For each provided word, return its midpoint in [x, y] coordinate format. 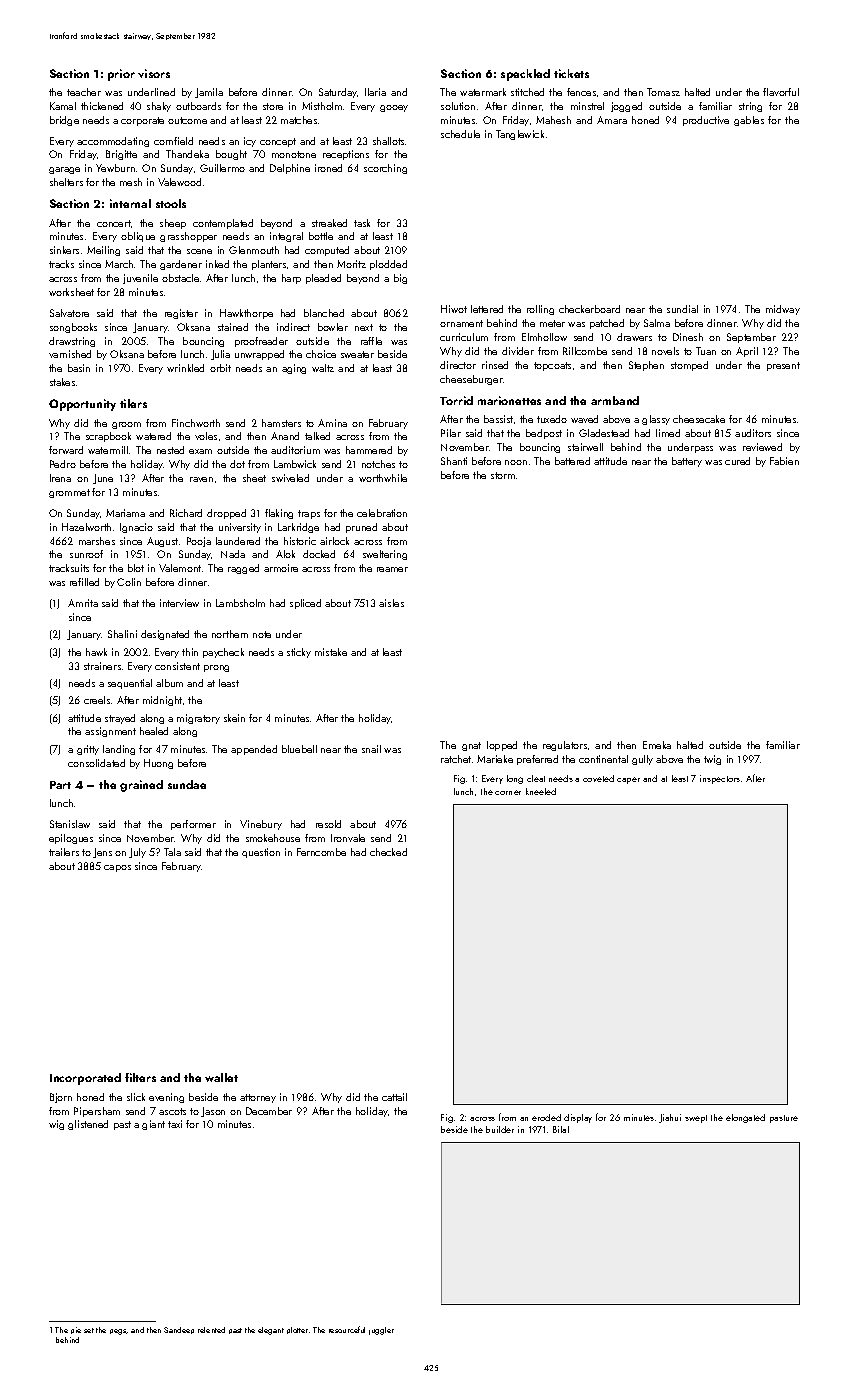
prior [121, 75]
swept [696, 1119]
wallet [221, 1077]
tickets [571, 73]
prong [216, 668]
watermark [483, 92]
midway [783, 310]
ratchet [456, 759]
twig [712, 760]
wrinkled [185, 368]
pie [76, 1330]
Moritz [351, 264]
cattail [394, 1097]
